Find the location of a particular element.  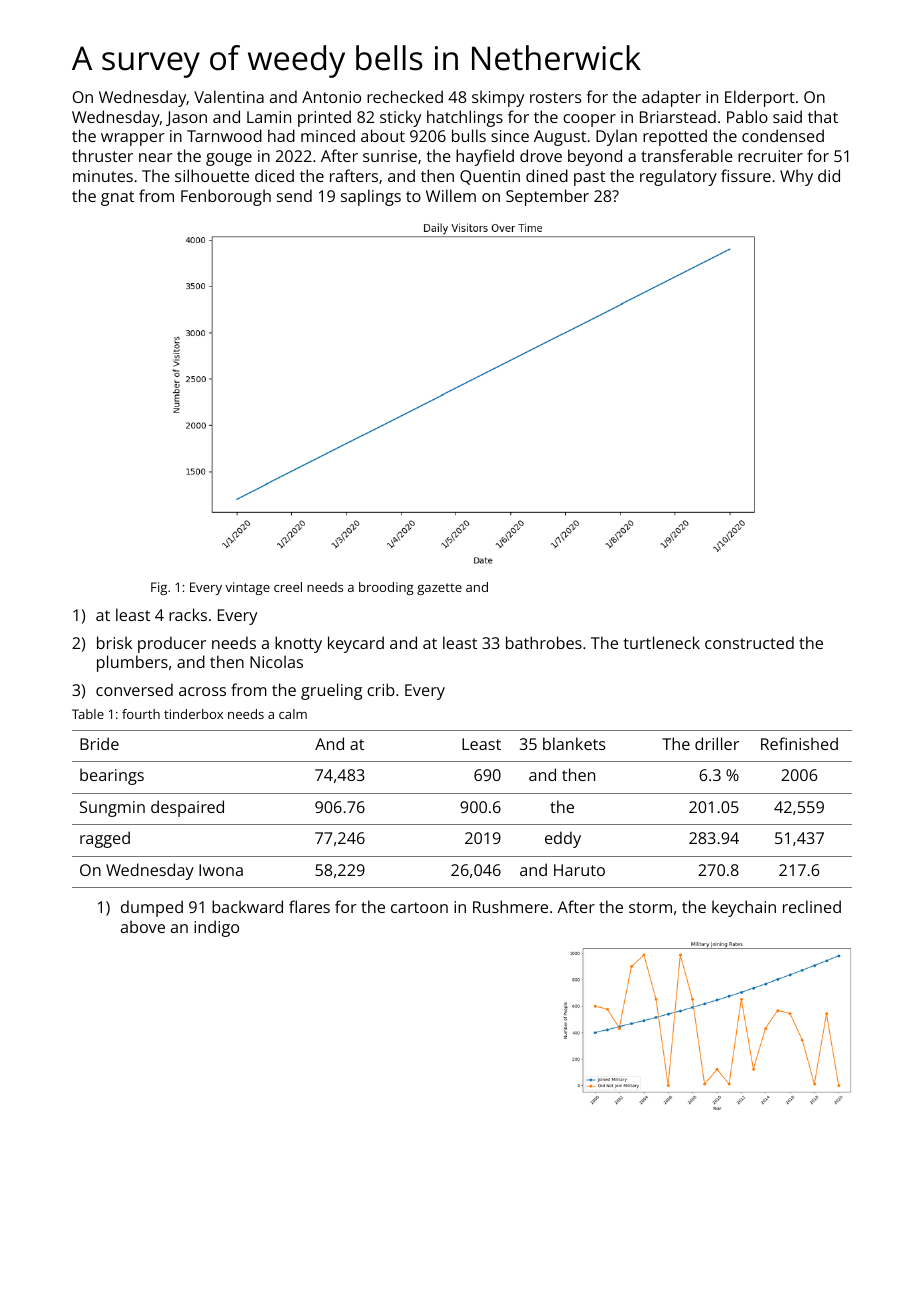

Willem is located at coordinates (451, 195).
